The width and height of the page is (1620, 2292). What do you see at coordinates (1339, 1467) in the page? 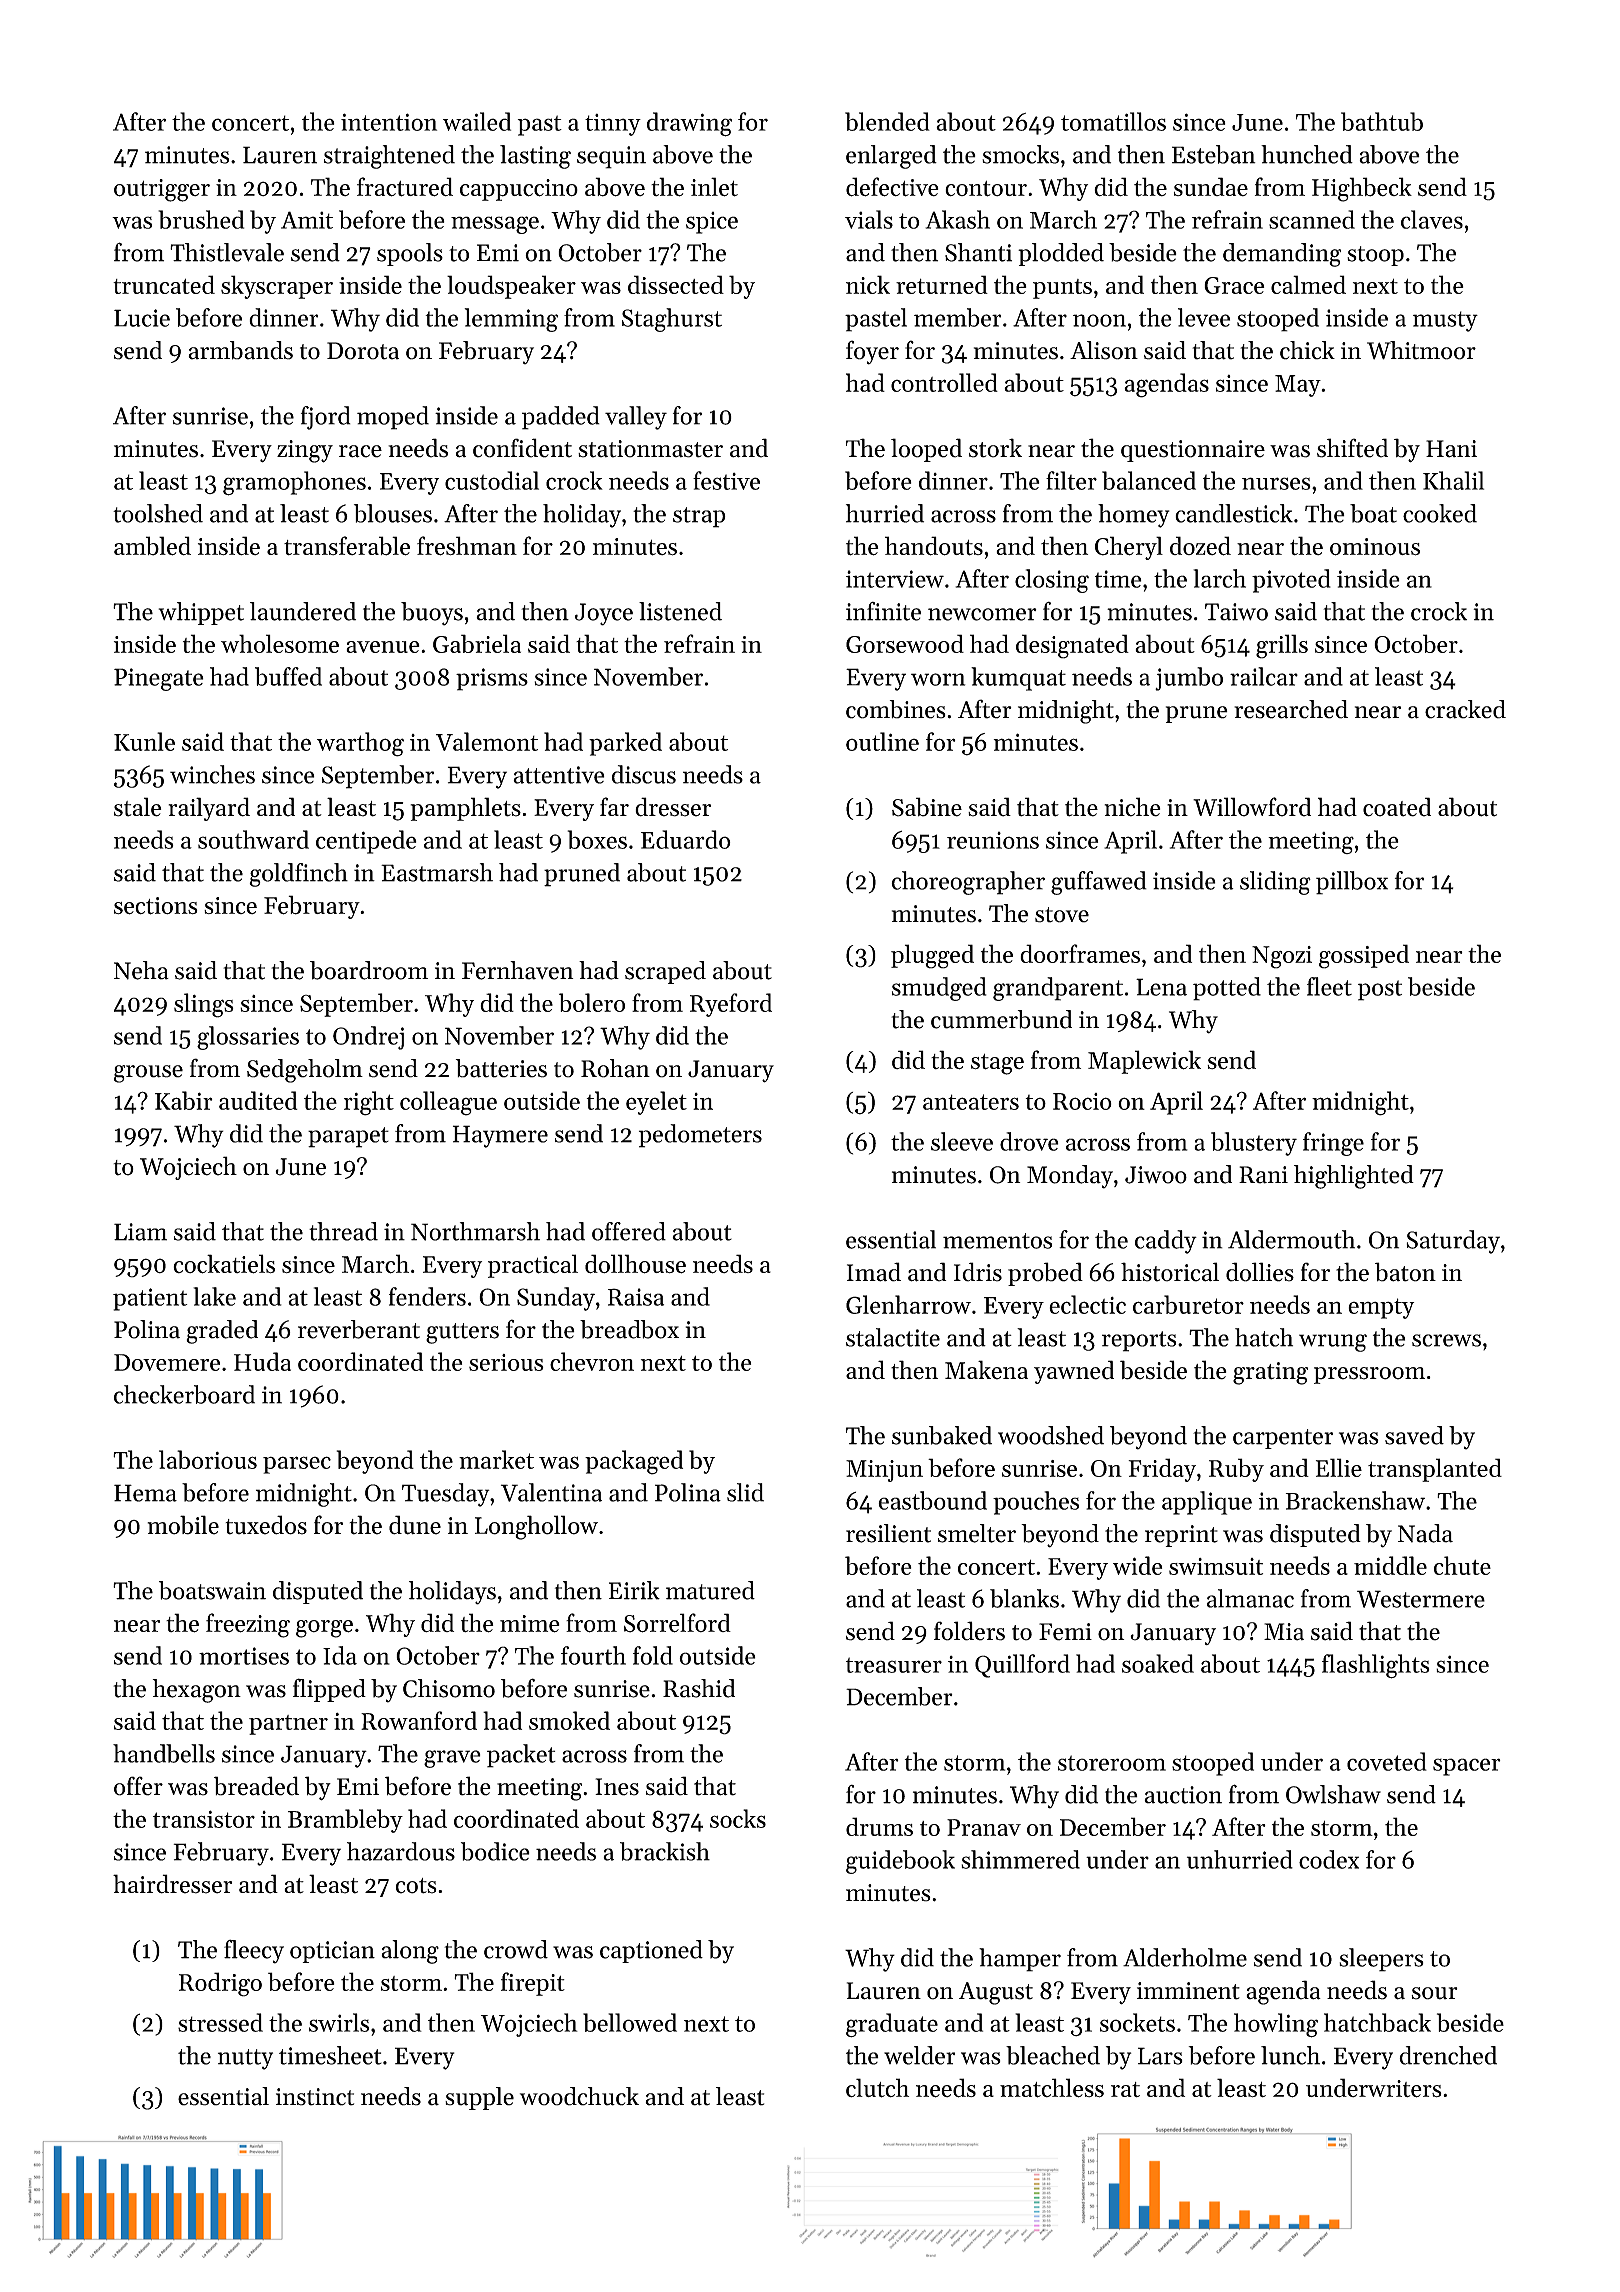
I see `Ellie` at bounding box center [1339, 1467].
